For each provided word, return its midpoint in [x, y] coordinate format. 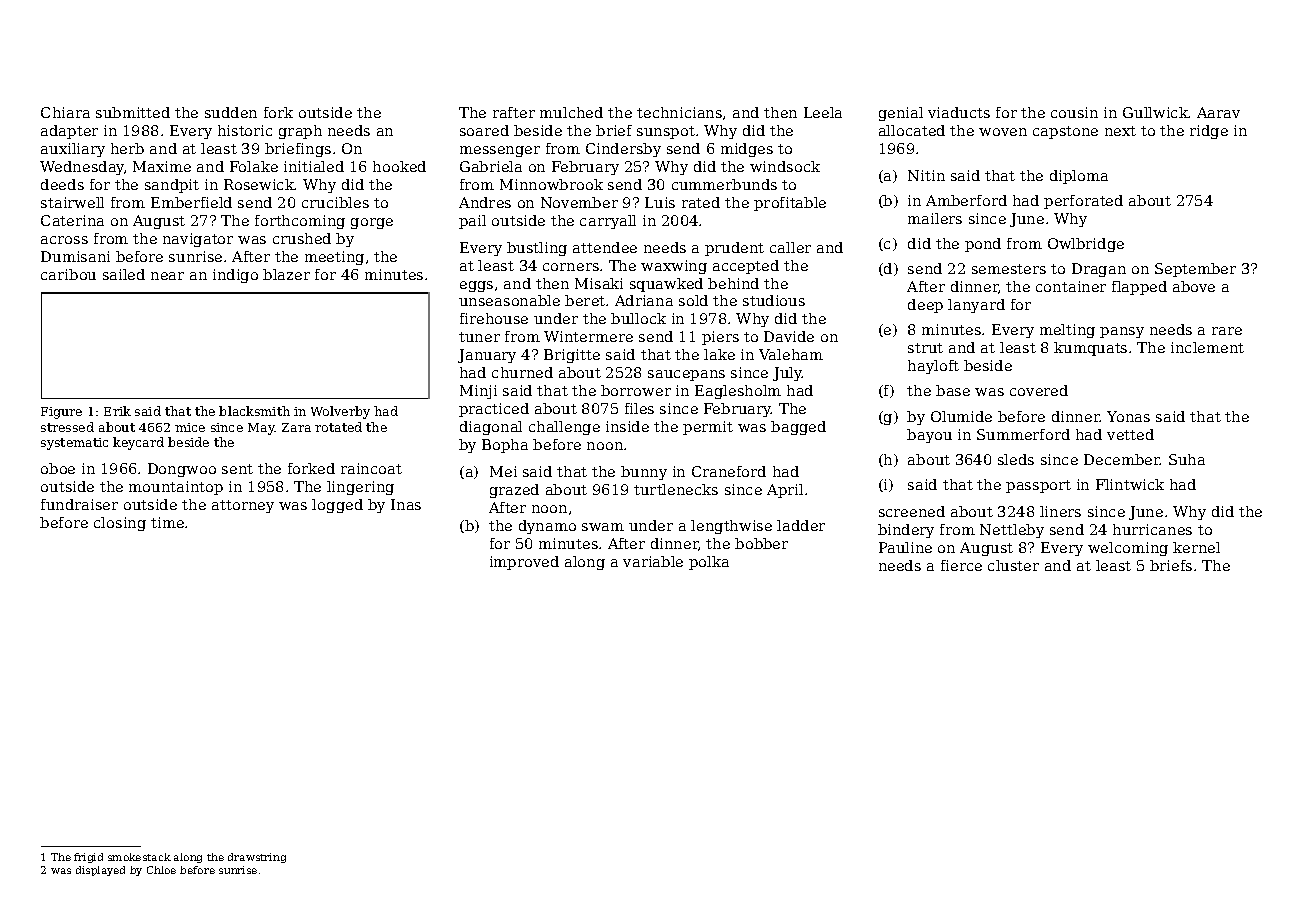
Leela [823, 112]
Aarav [1218, 112]
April [785, 491]
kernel [1196, 547]
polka [709, 563]
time [167, 522]
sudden [231, 112]
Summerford [1023, 434]
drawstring [257, 858]
